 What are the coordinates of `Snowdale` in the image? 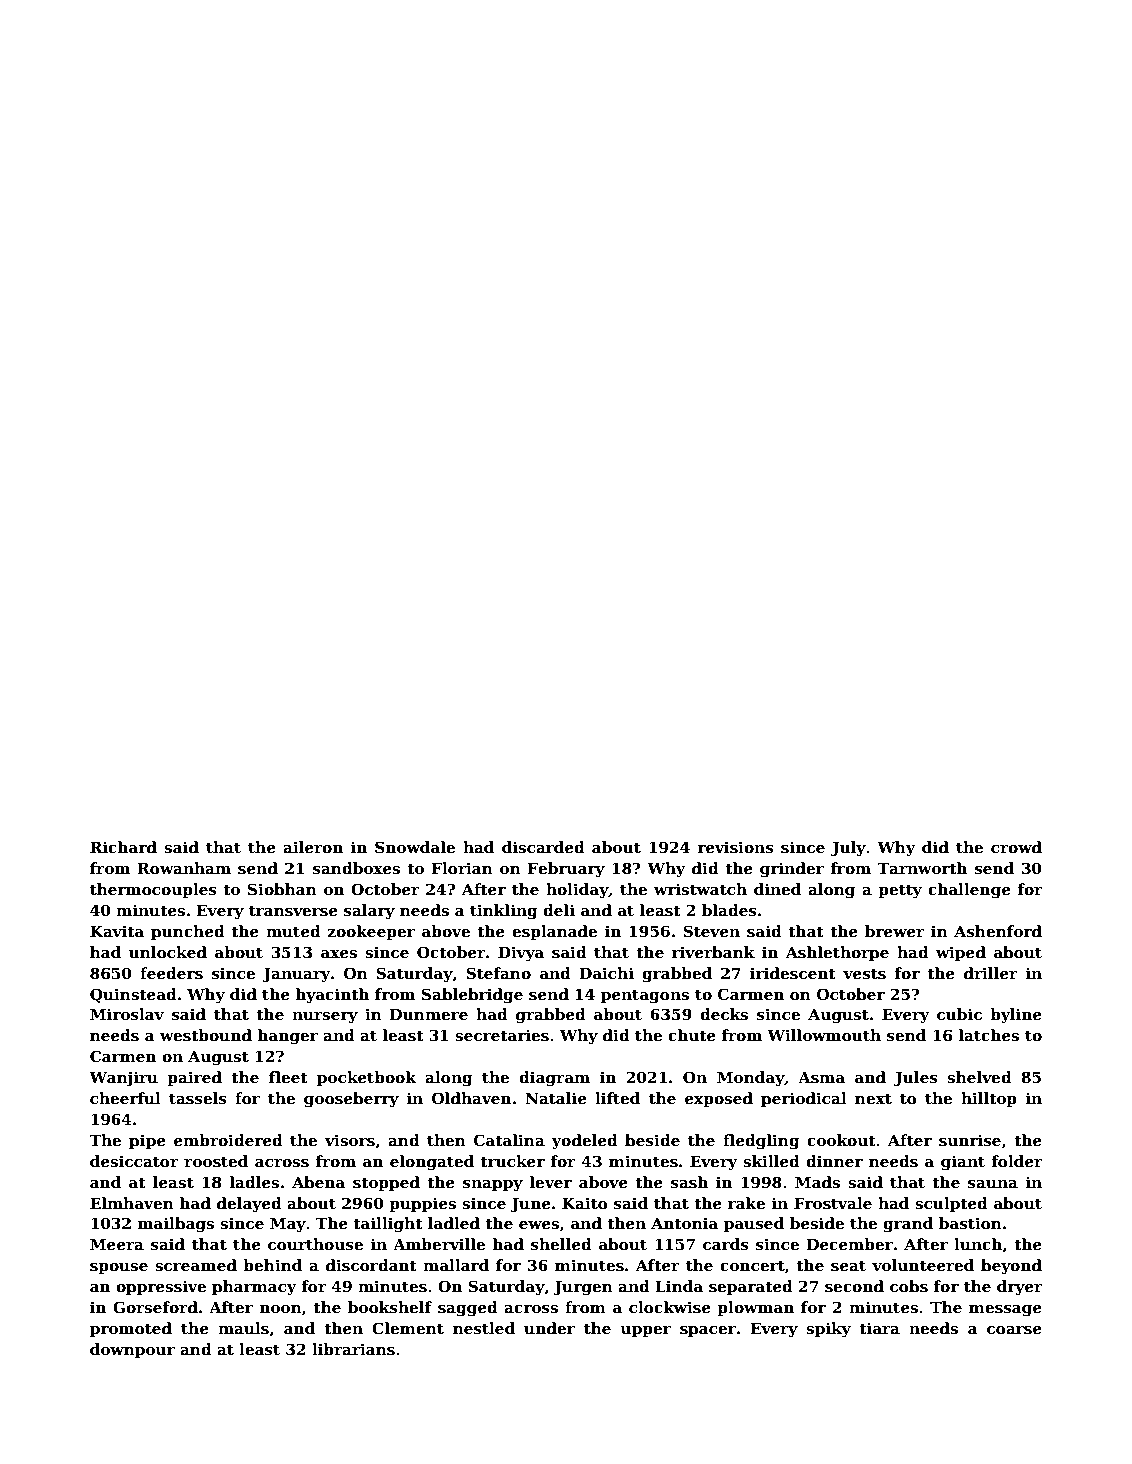 It's located at (415, 847).
